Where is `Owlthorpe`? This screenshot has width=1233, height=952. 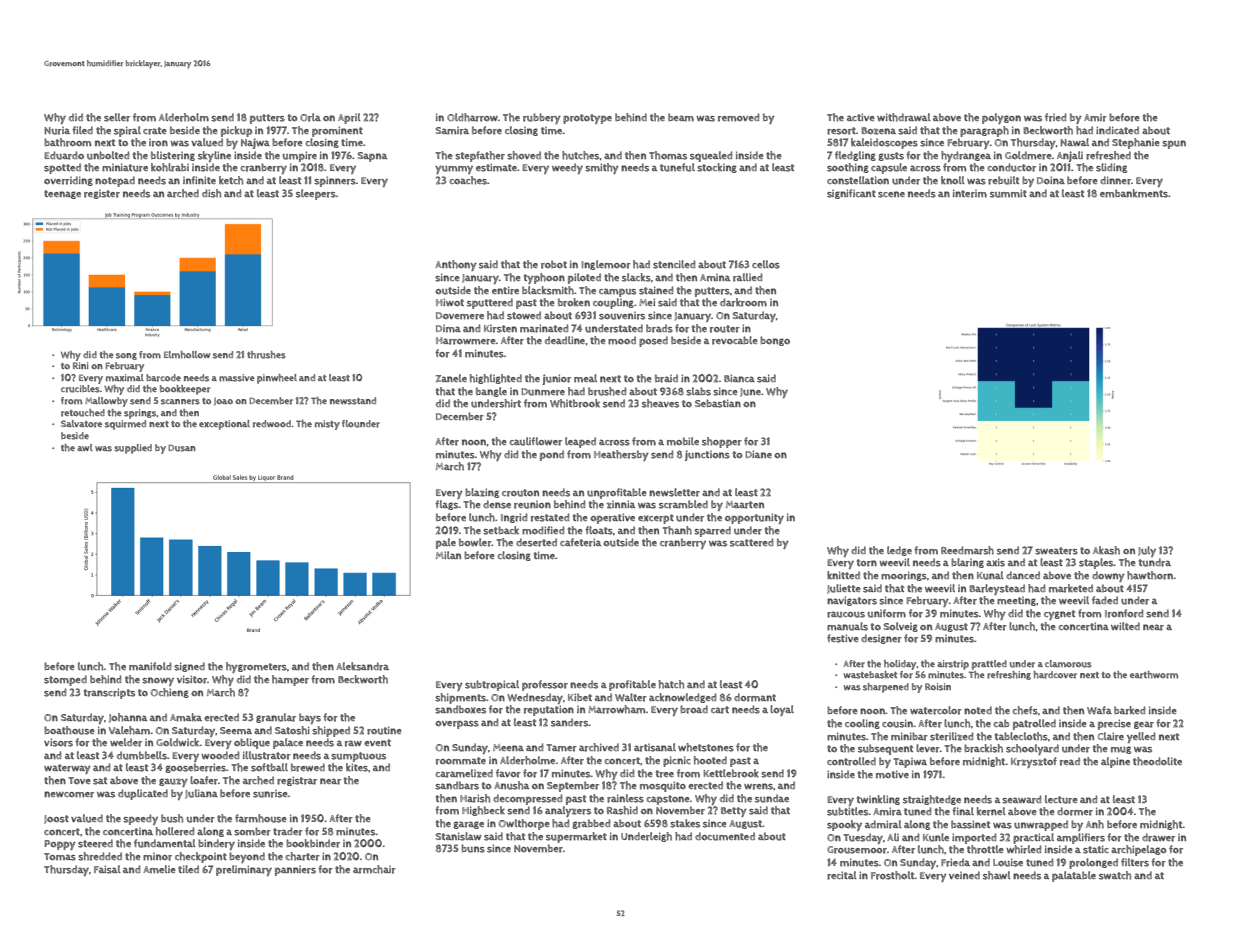 Owlthorpe is located at coordinates (524, 824).
